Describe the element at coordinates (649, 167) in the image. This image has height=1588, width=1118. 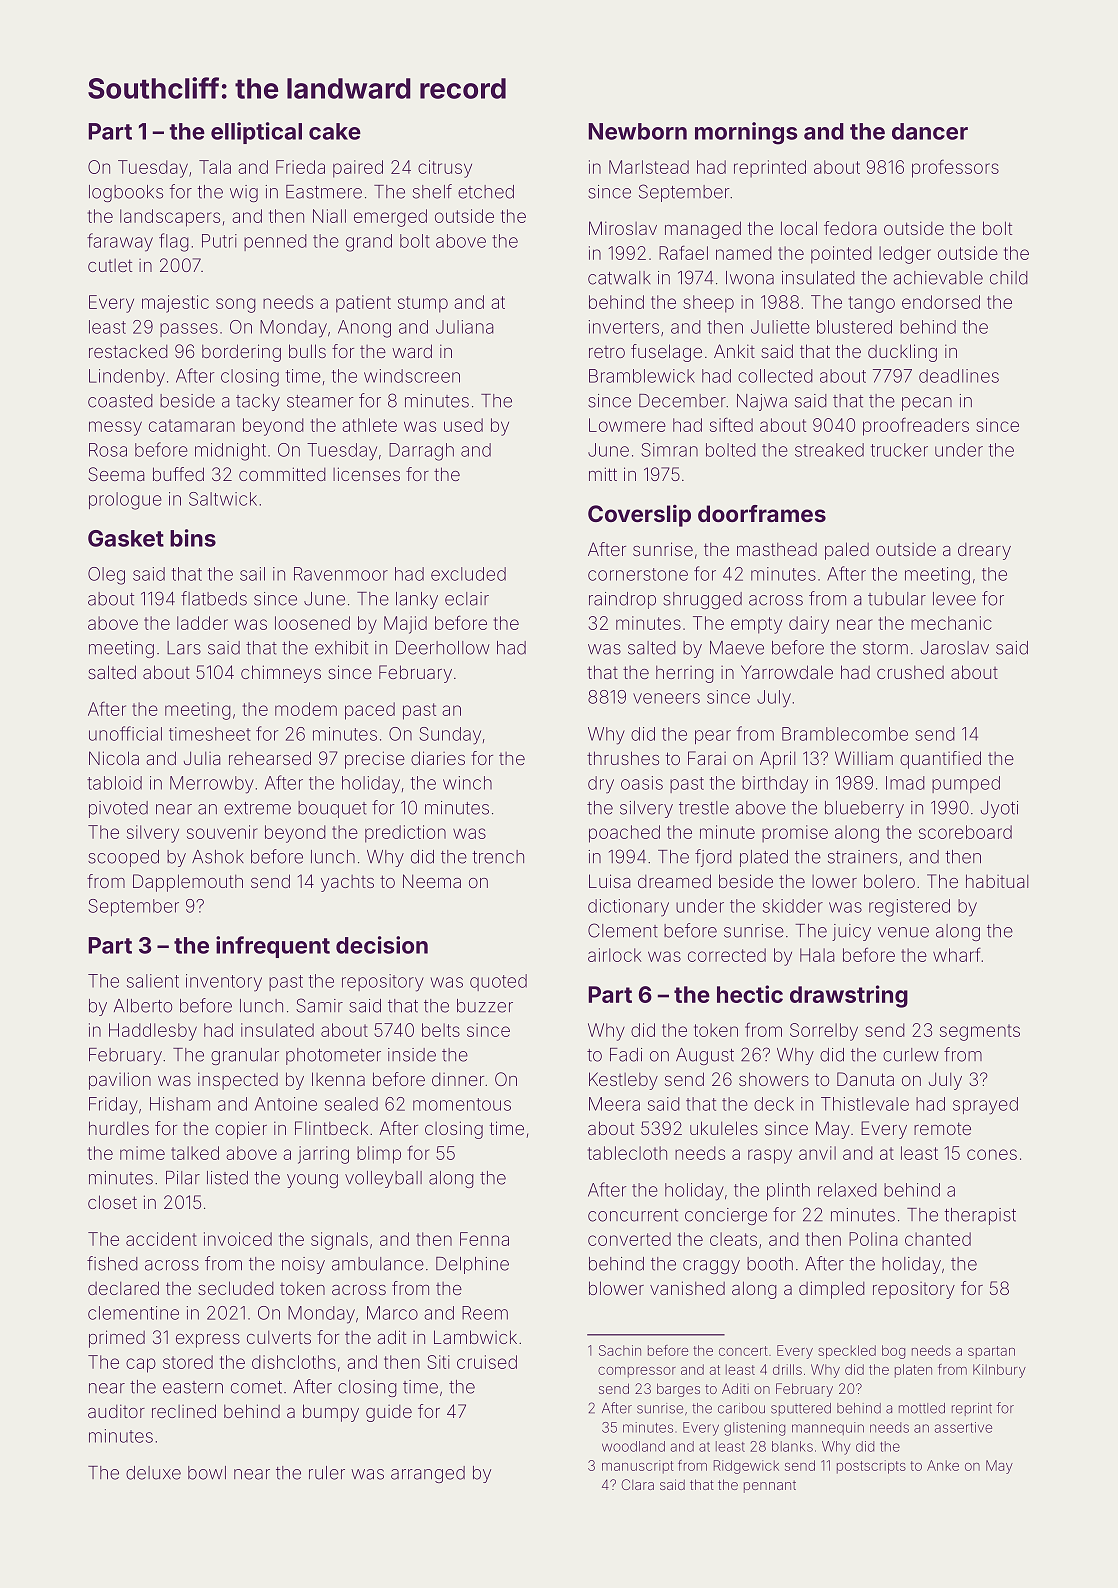
I see `Marlstead` at that location.
